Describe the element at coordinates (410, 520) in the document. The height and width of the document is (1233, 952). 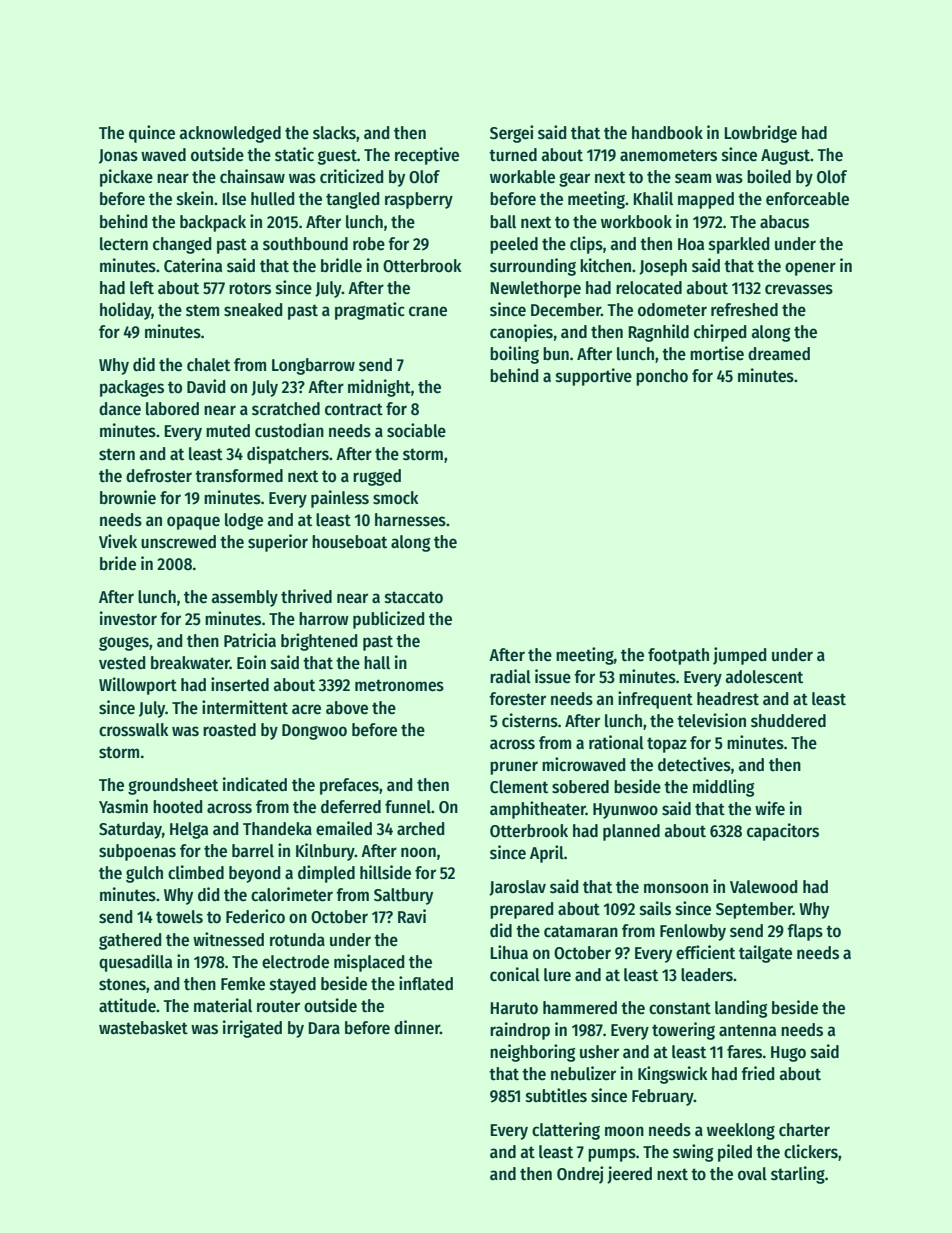
I see `harnesses` at that location.
